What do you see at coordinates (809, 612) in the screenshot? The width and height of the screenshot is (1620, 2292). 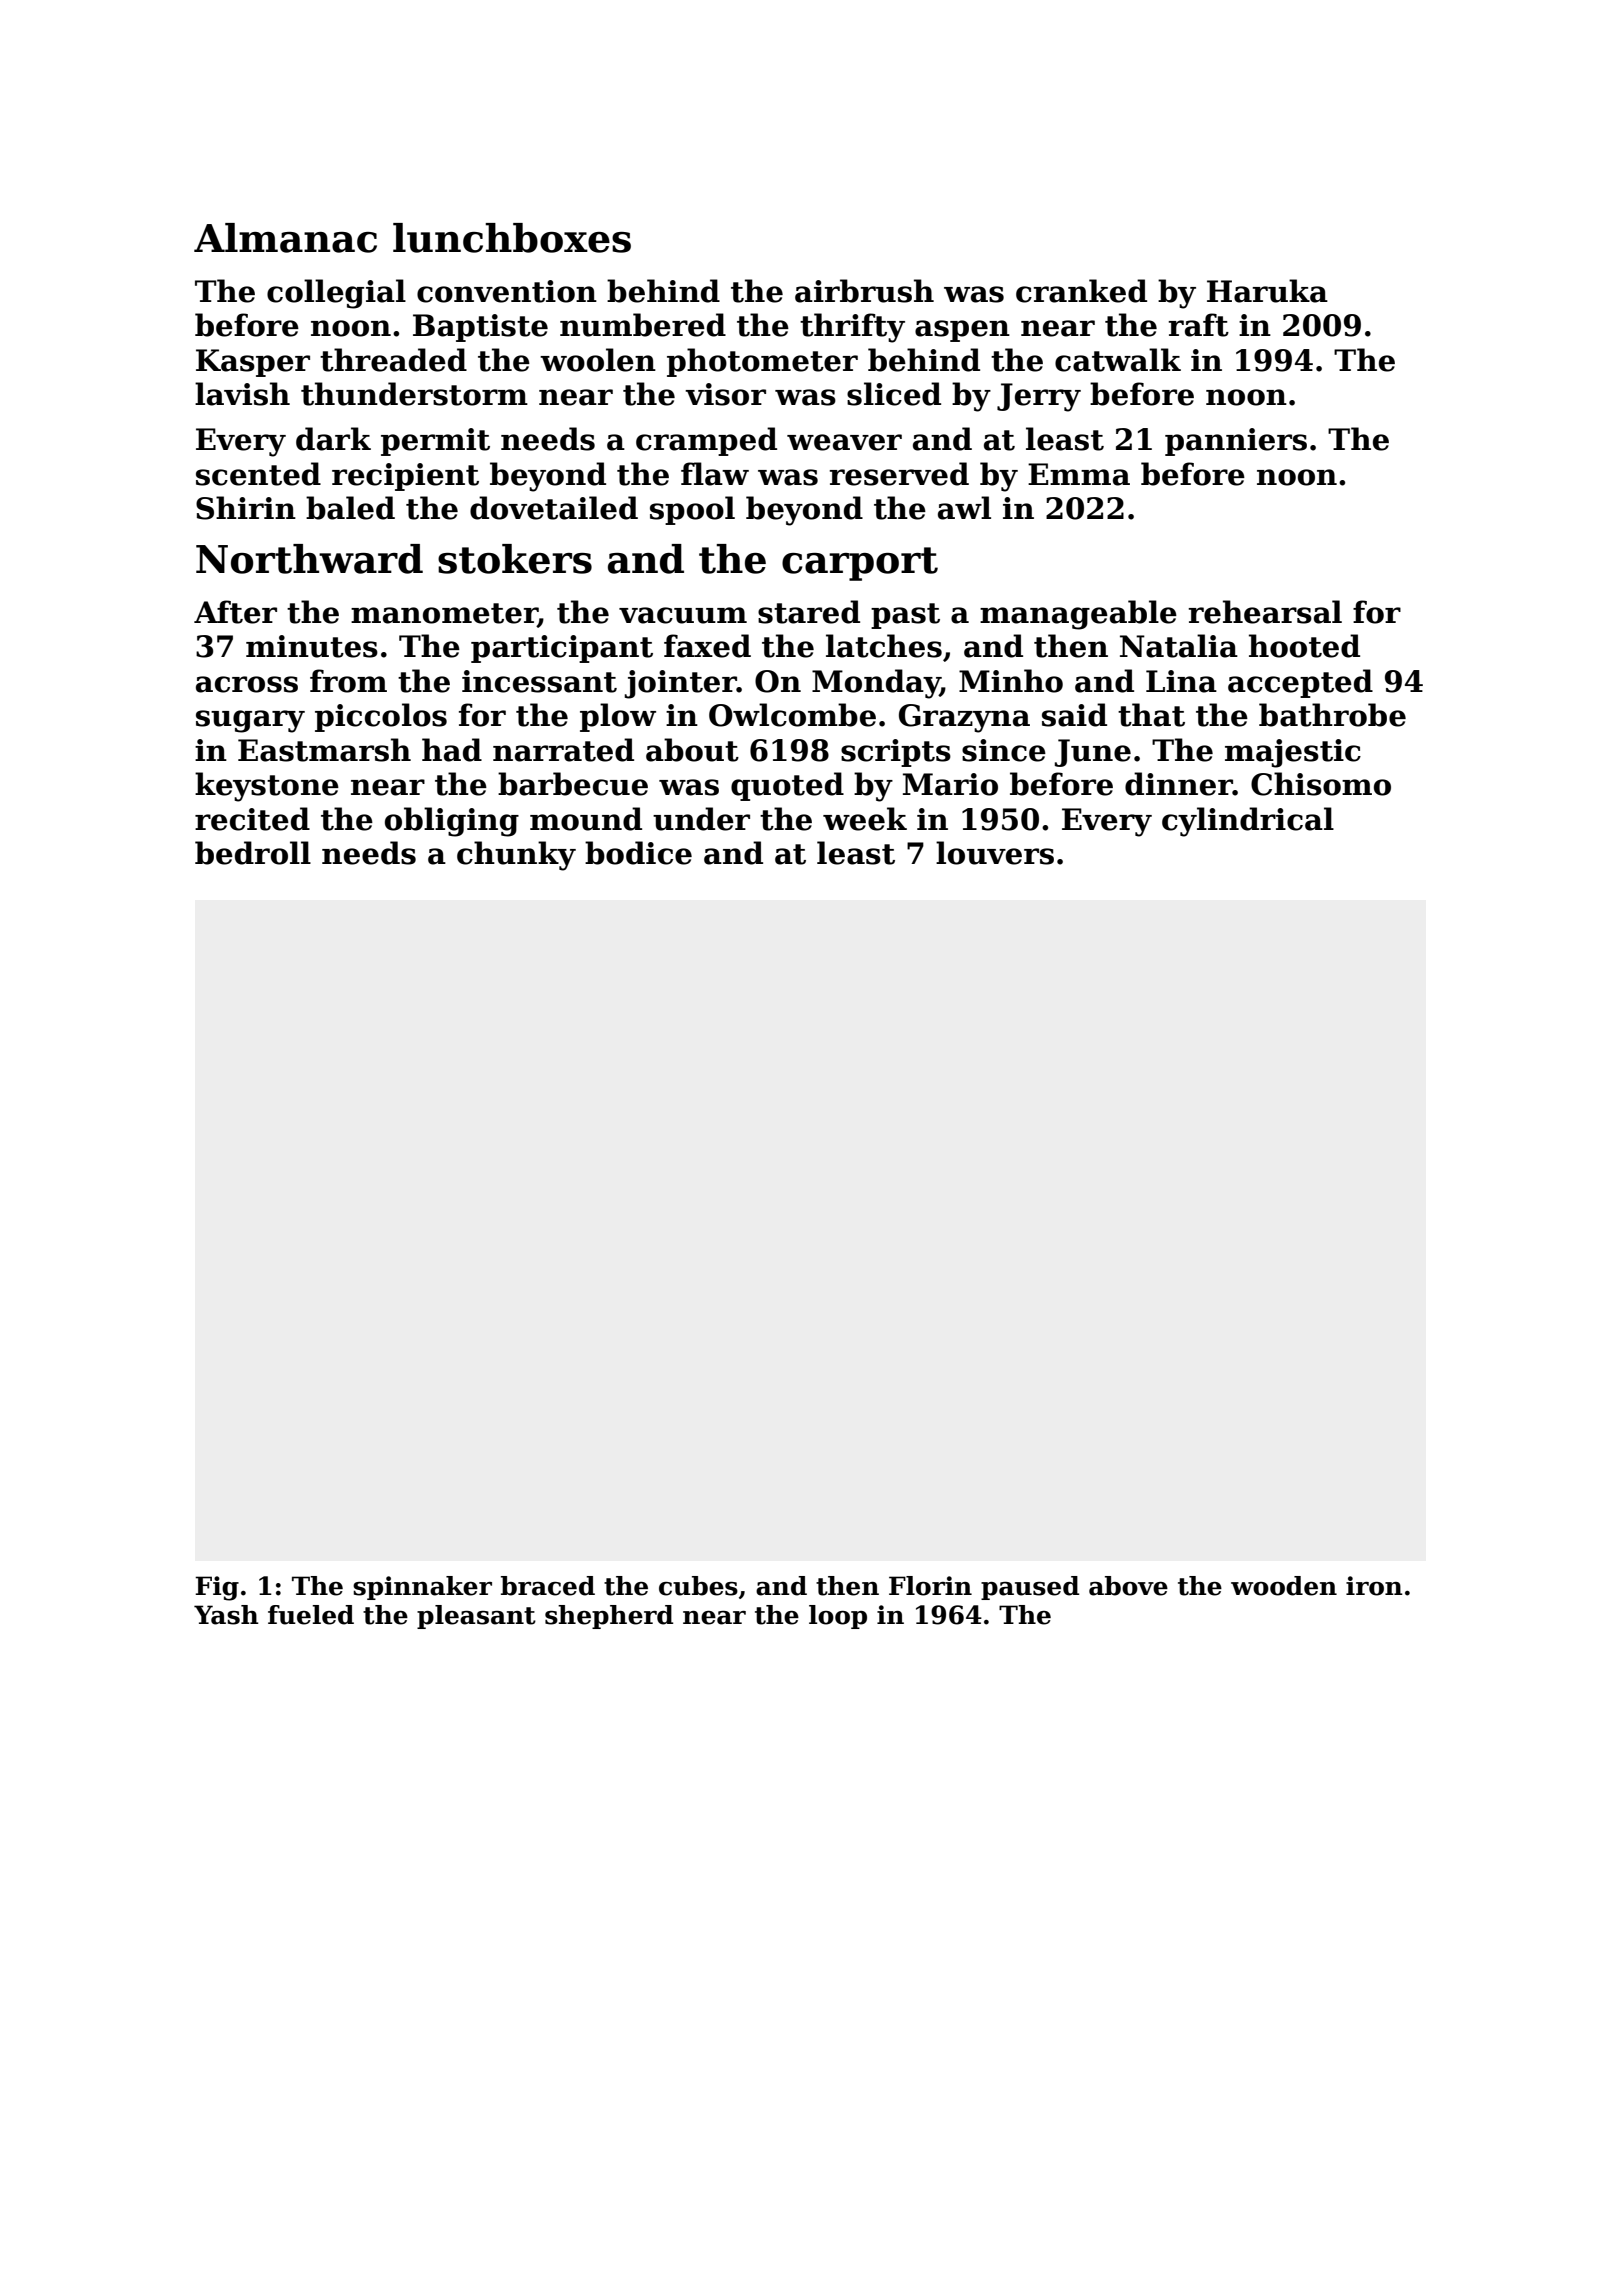 I see `stared` at bounding box center [809, 612].
